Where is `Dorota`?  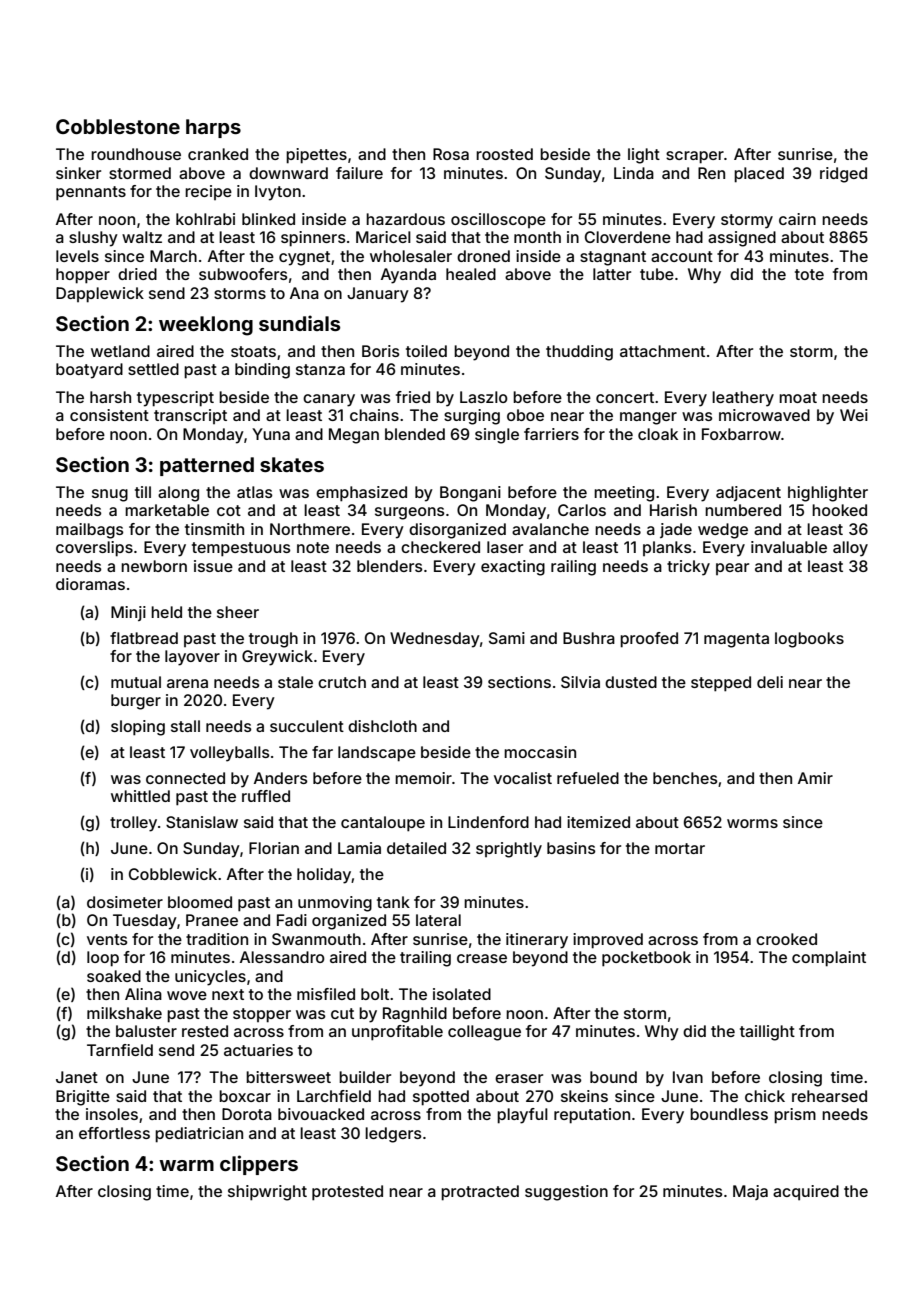
Dorota is located at coordinates (247, 1114).
